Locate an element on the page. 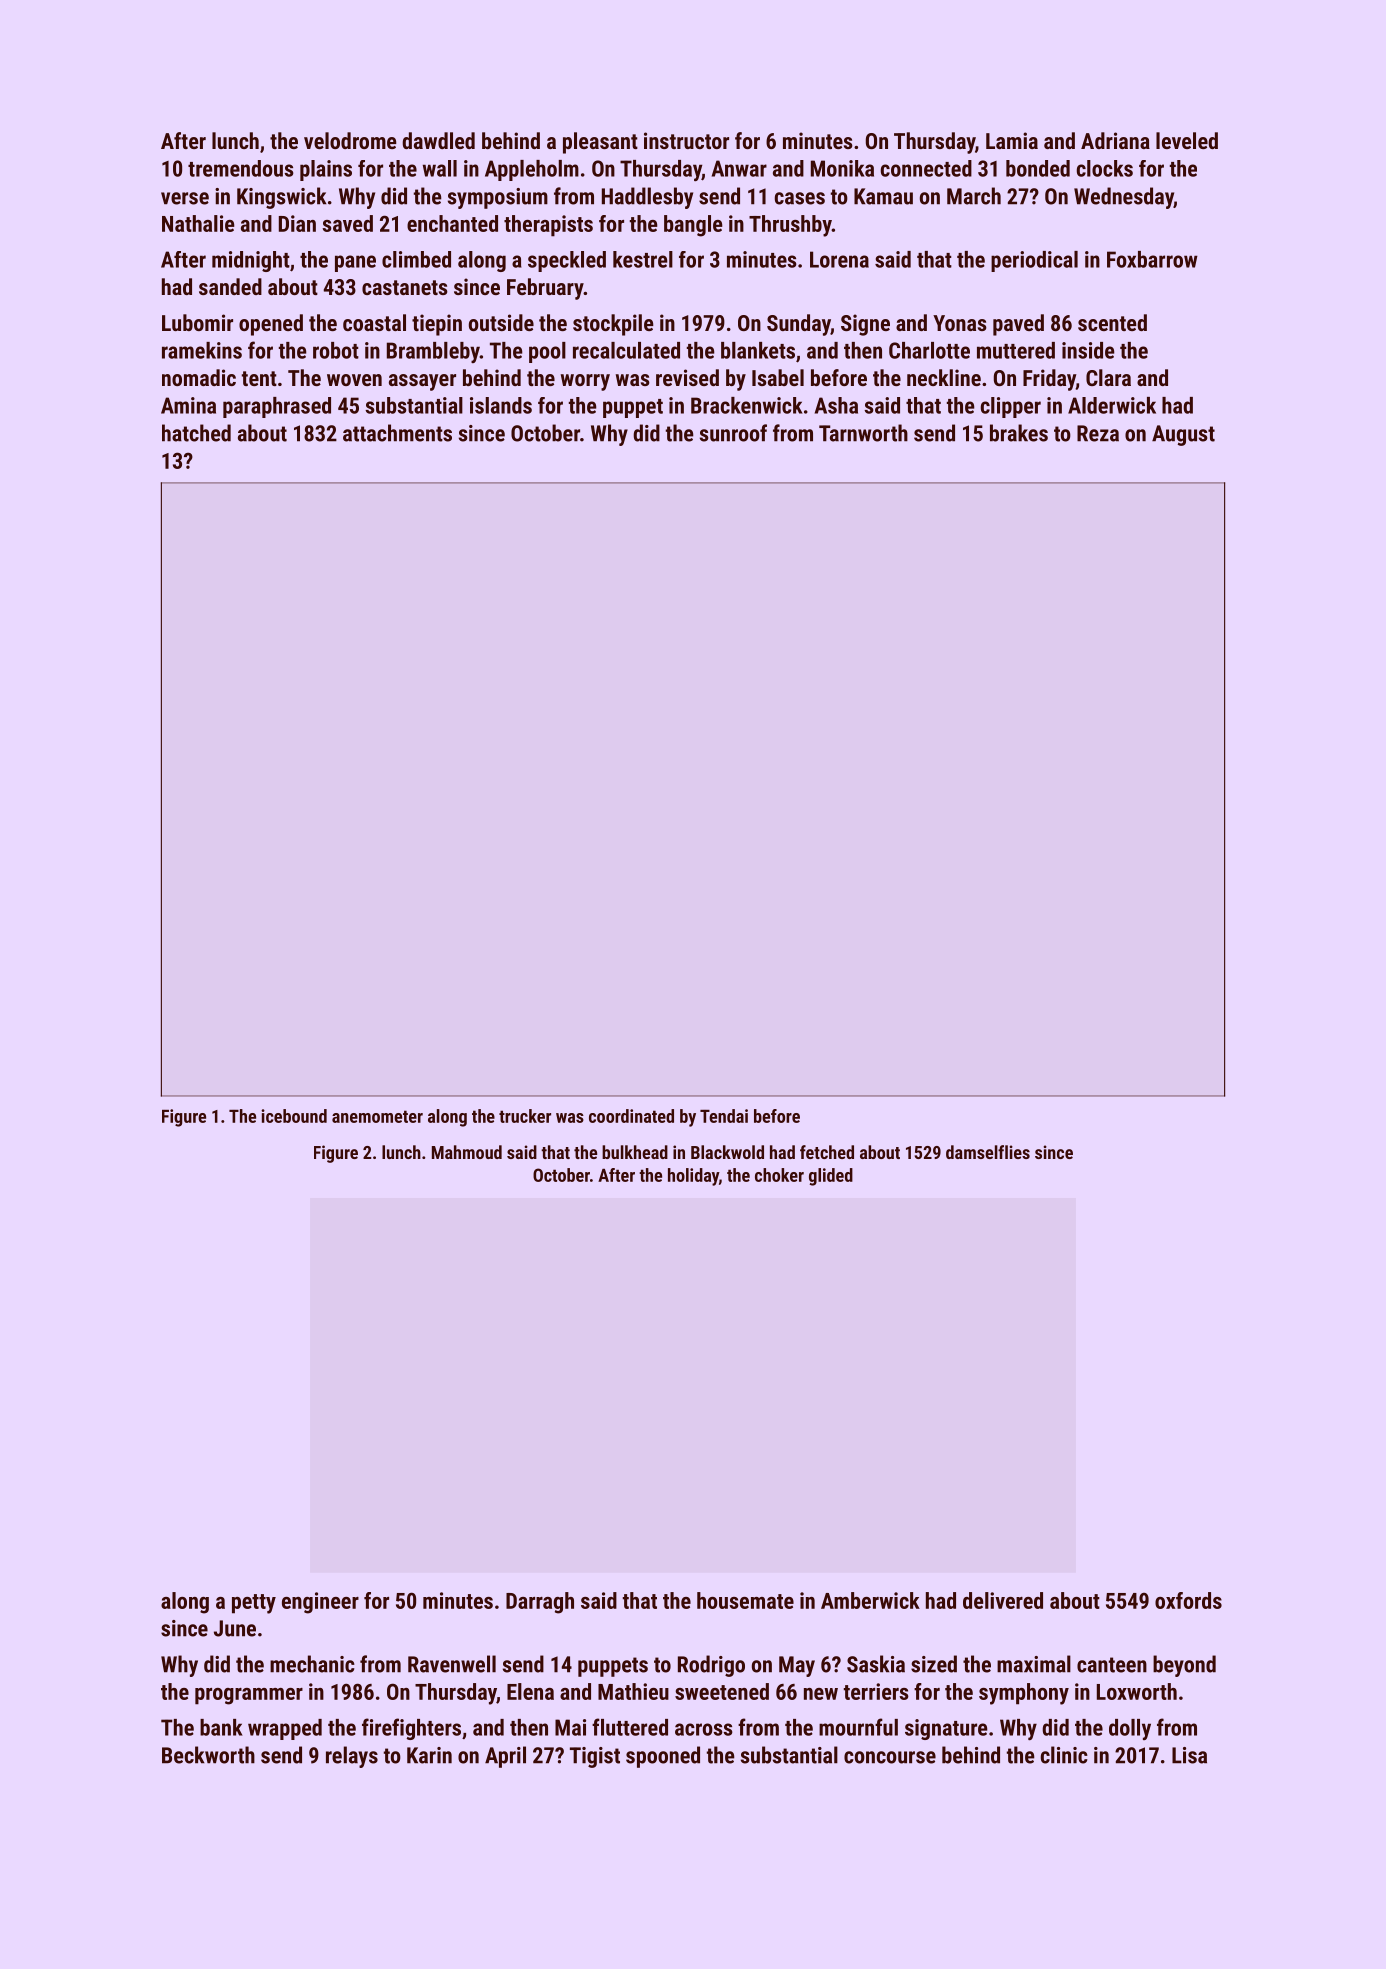 The image size is (1386, 1969). concourse is located at coordinates (890, 1757).
